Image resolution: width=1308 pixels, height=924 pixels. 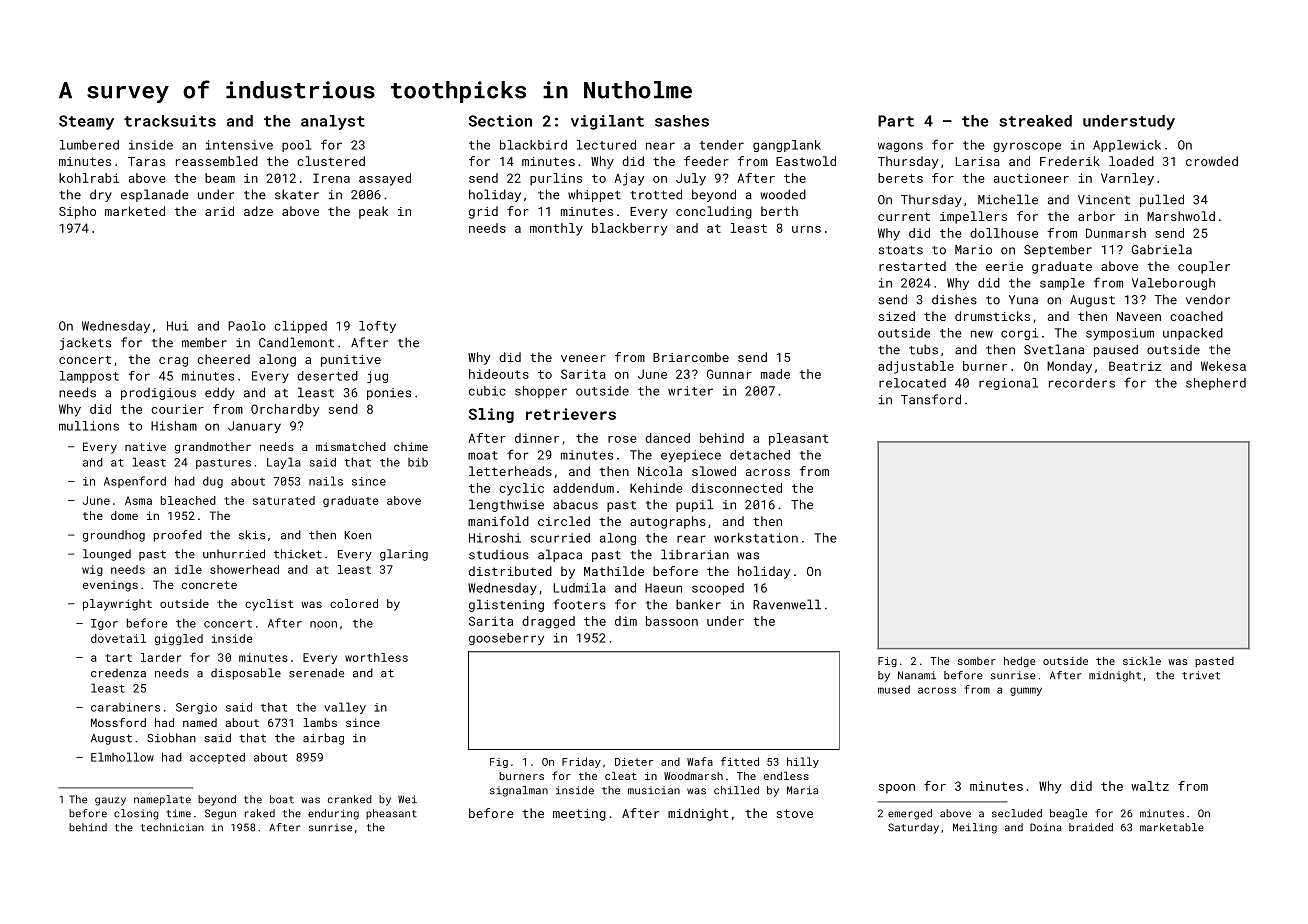 What do you see at coordinates (607, 122) in the screenshot?
I see `vigilant` at bounding box center [607, 122].
